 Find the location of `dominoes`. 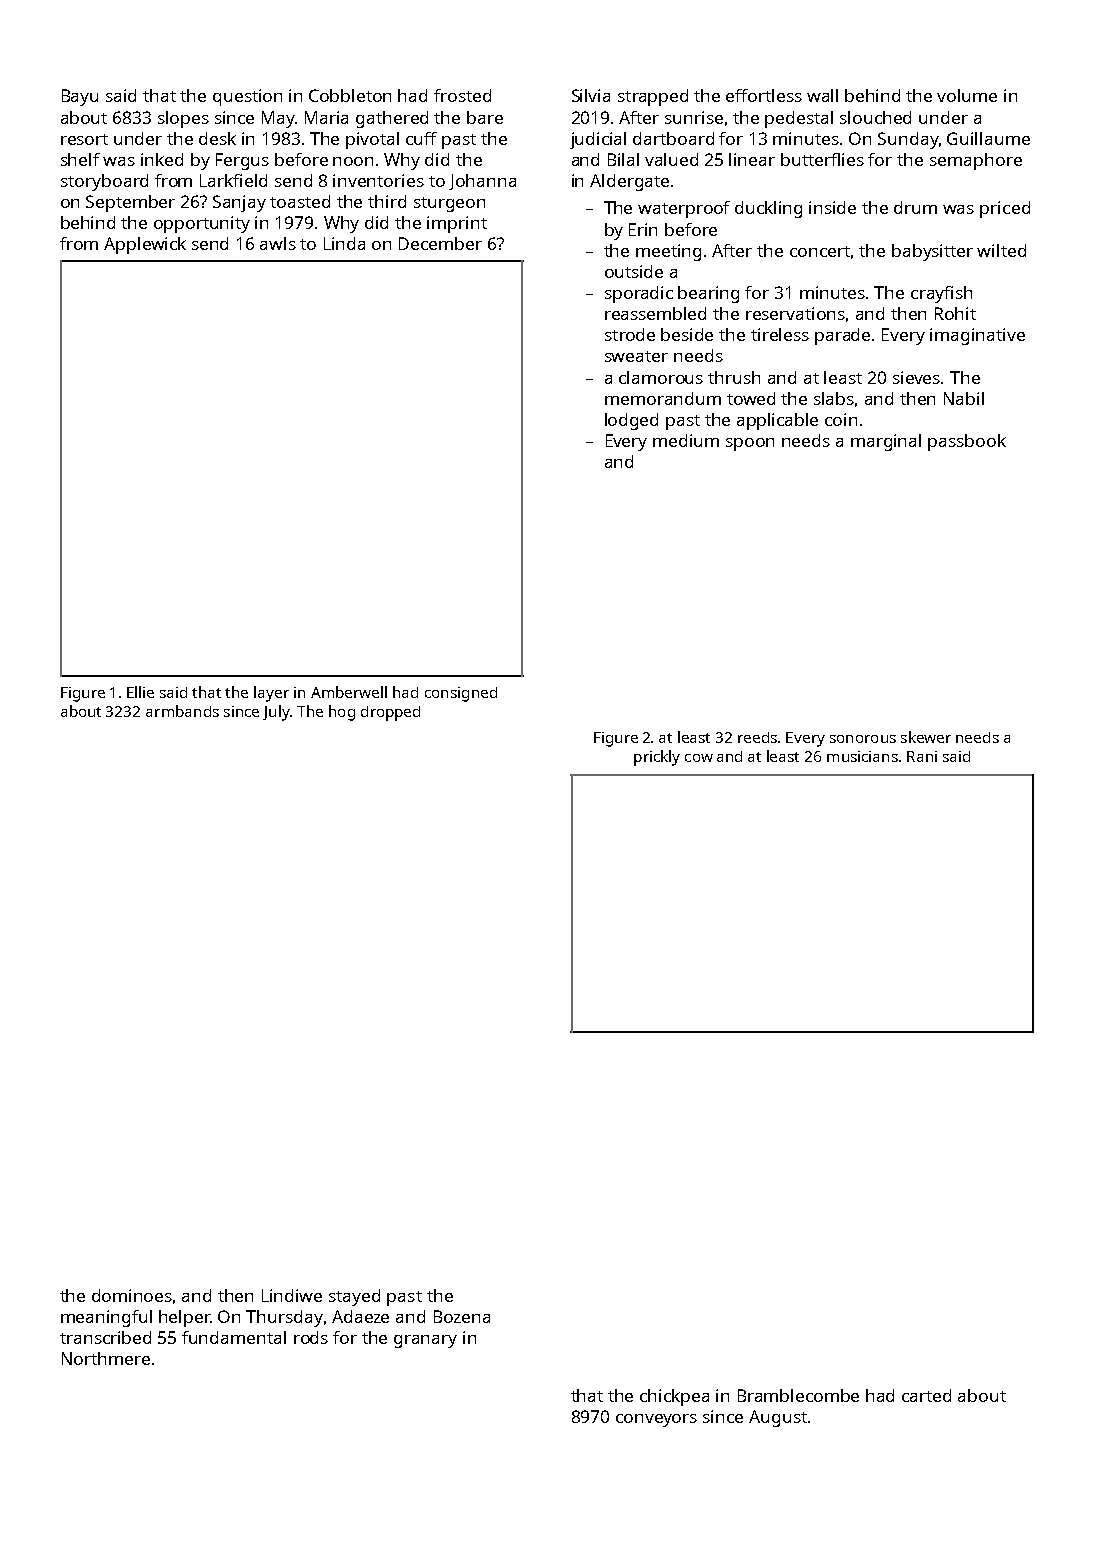

dominoes is located at coordinates (132, 1295).
